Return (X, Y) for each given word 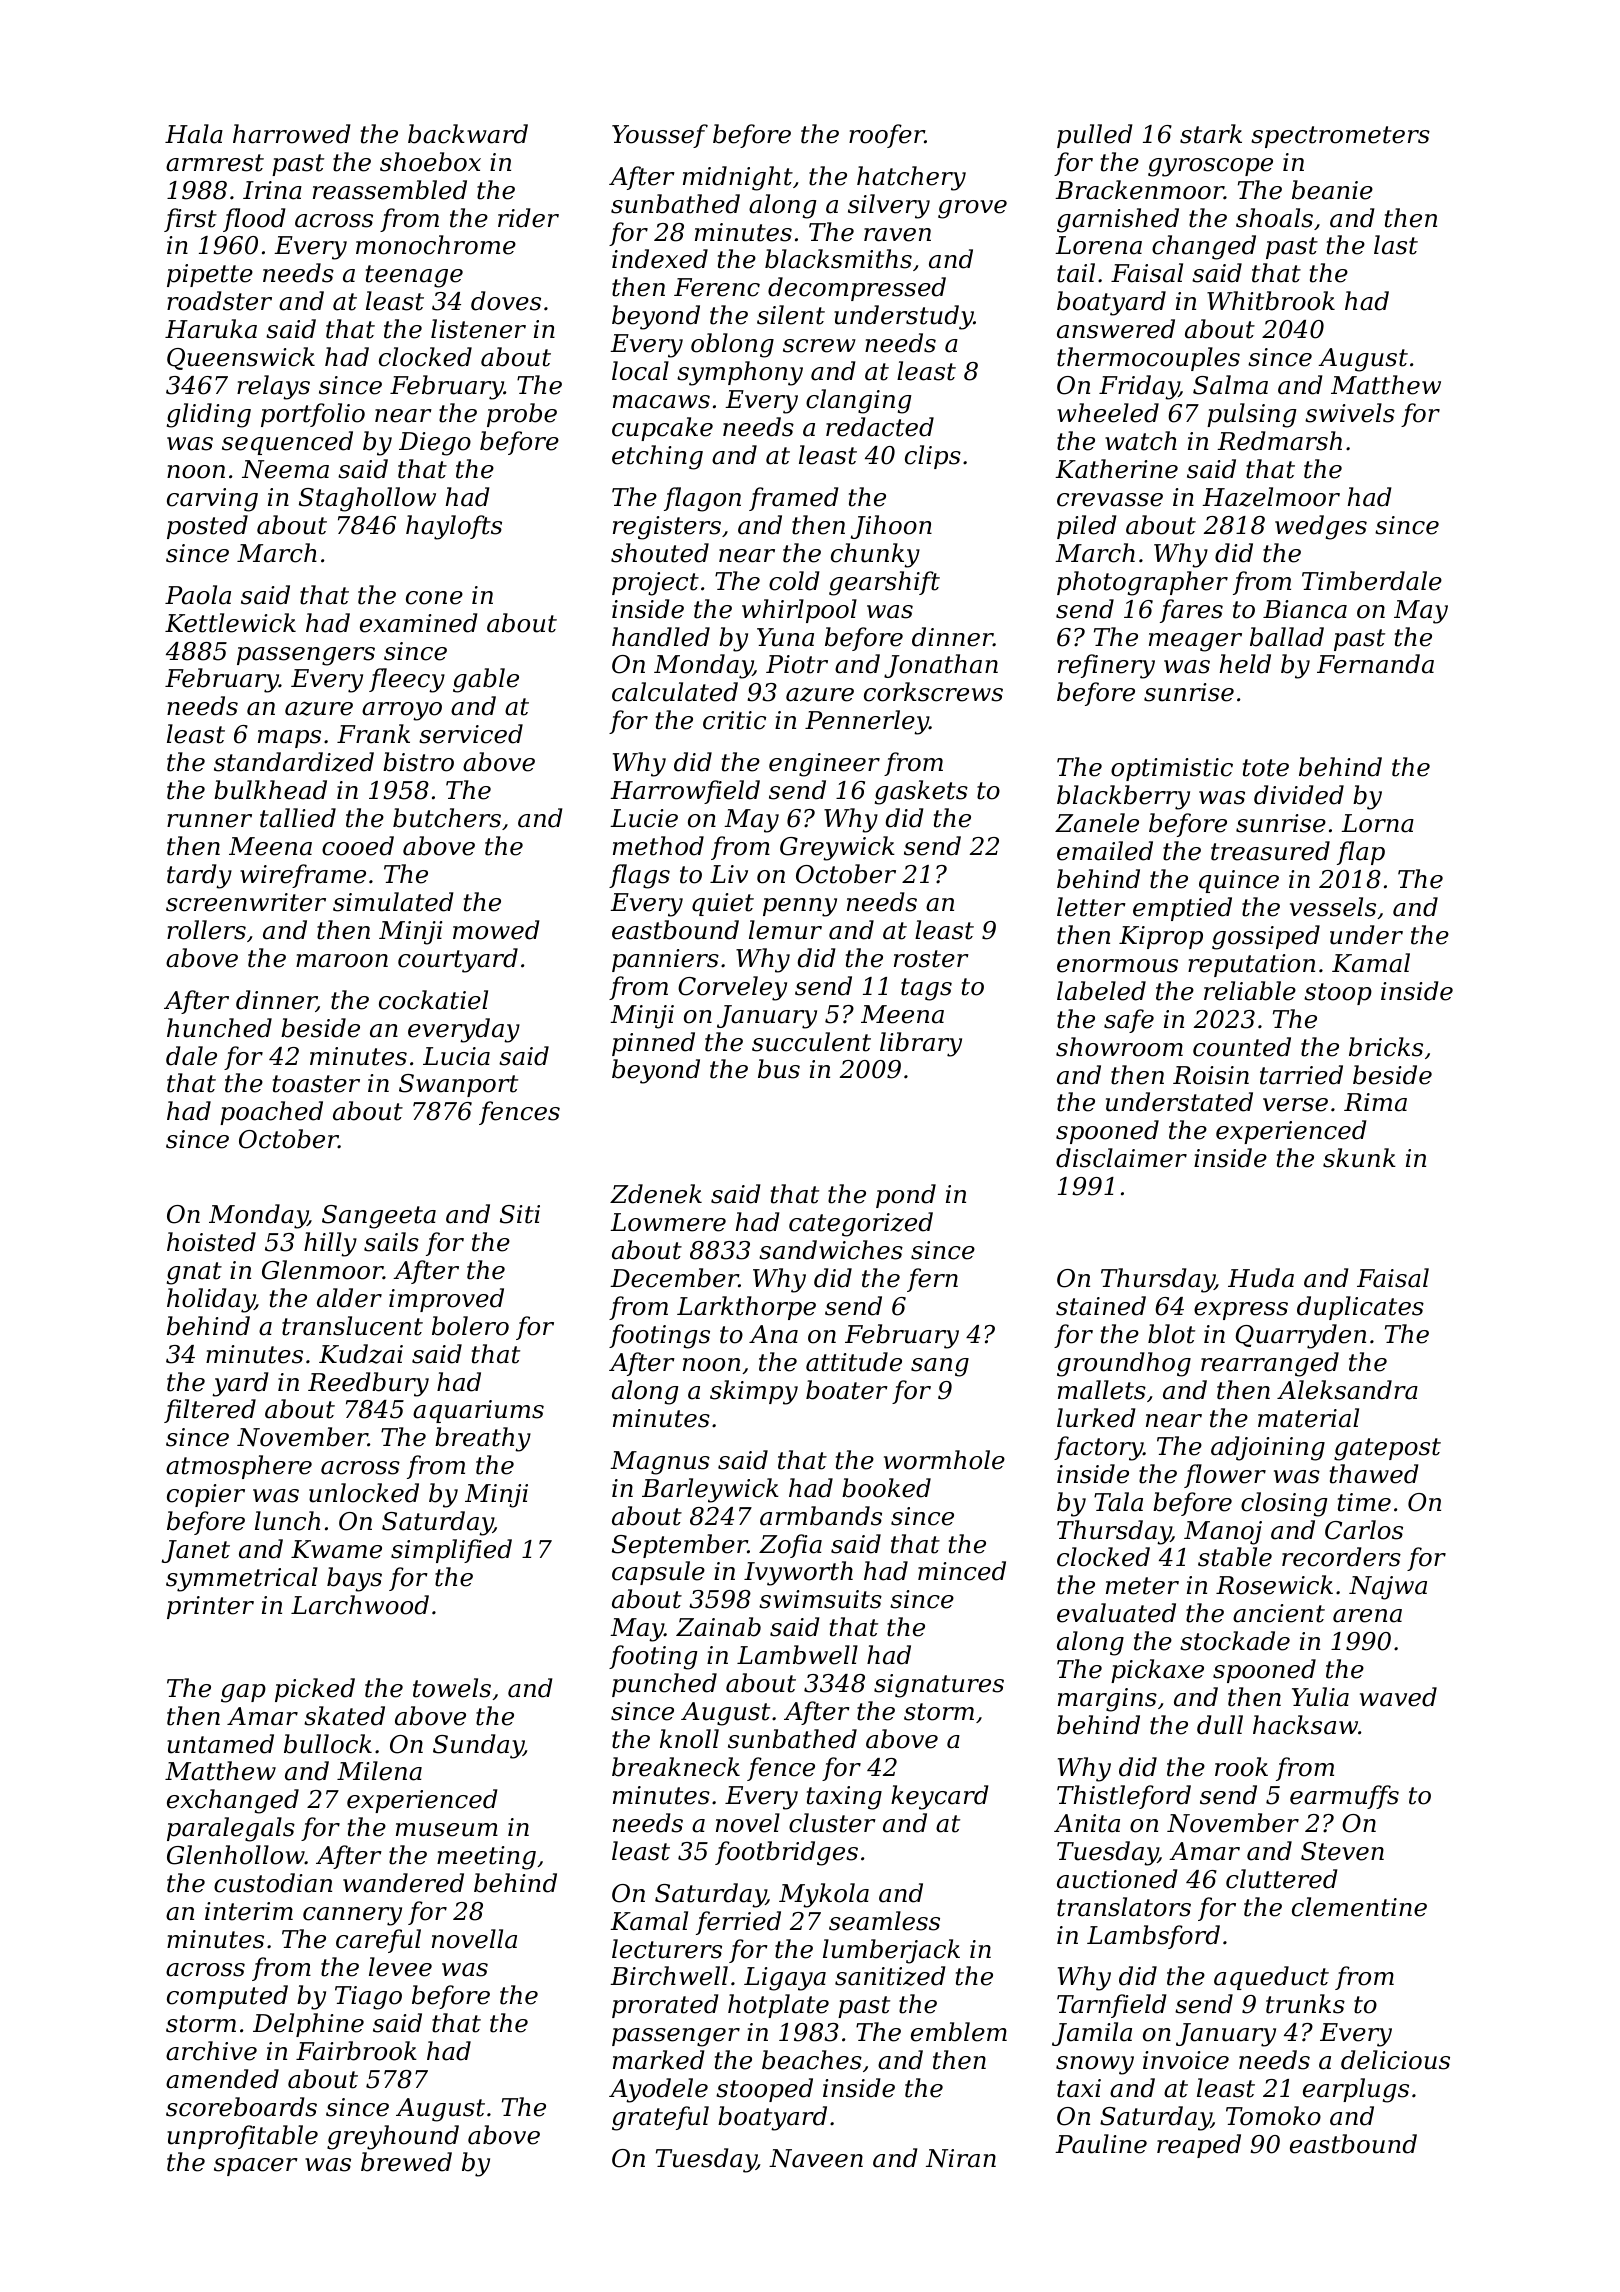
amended (222, 2079)
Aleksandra (1347, 1390)
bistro (418, 762)
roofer (887, 136)
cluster (832, 1823)
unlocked (364, 1493)
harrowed (291, 134)
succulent (811, 1042)
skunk (1359, 1158)
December (674, 1278)
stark (1211, 134)
